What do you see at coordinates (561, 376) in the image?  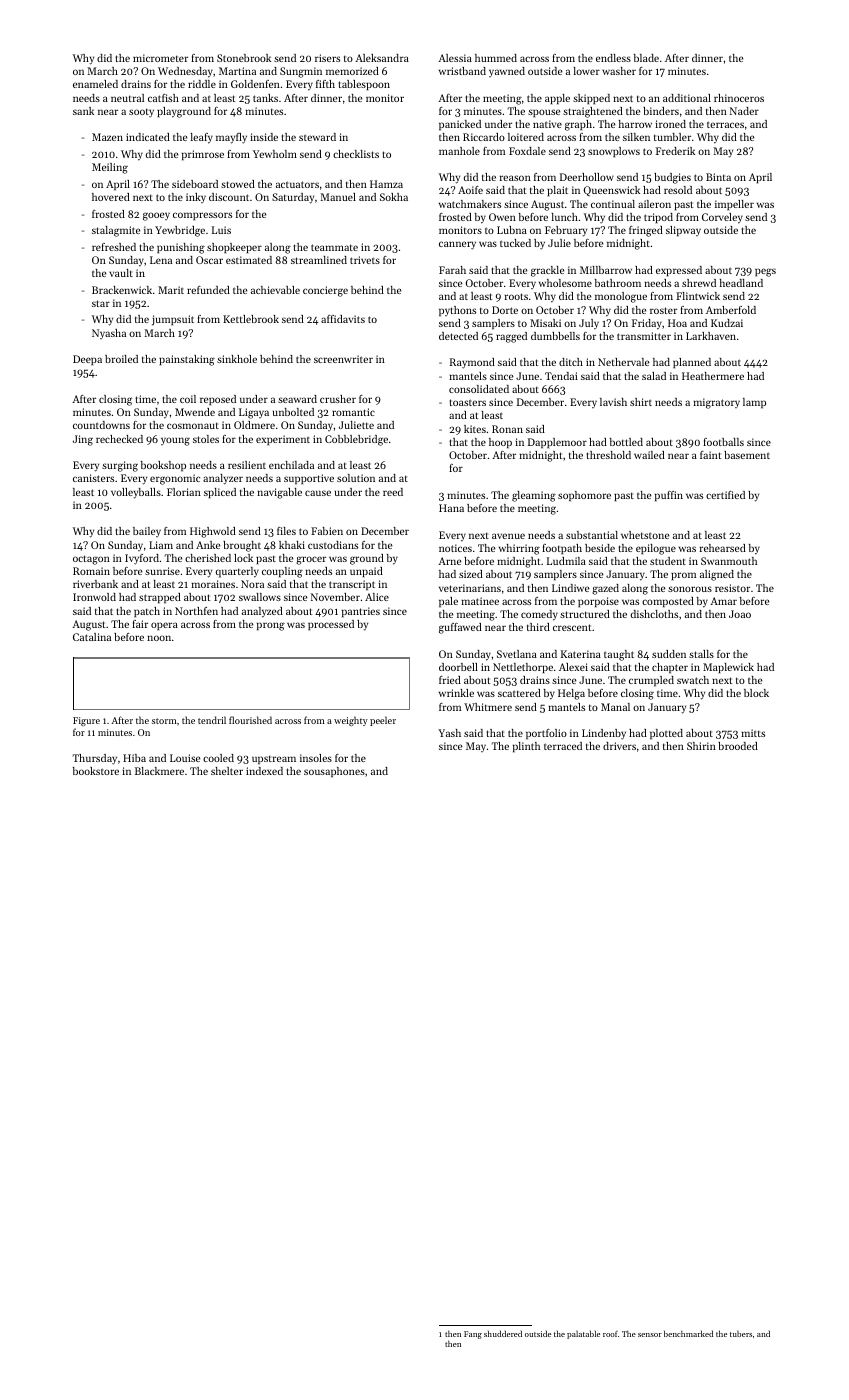 I see `Tendai` at bounding box center [561, 376].
